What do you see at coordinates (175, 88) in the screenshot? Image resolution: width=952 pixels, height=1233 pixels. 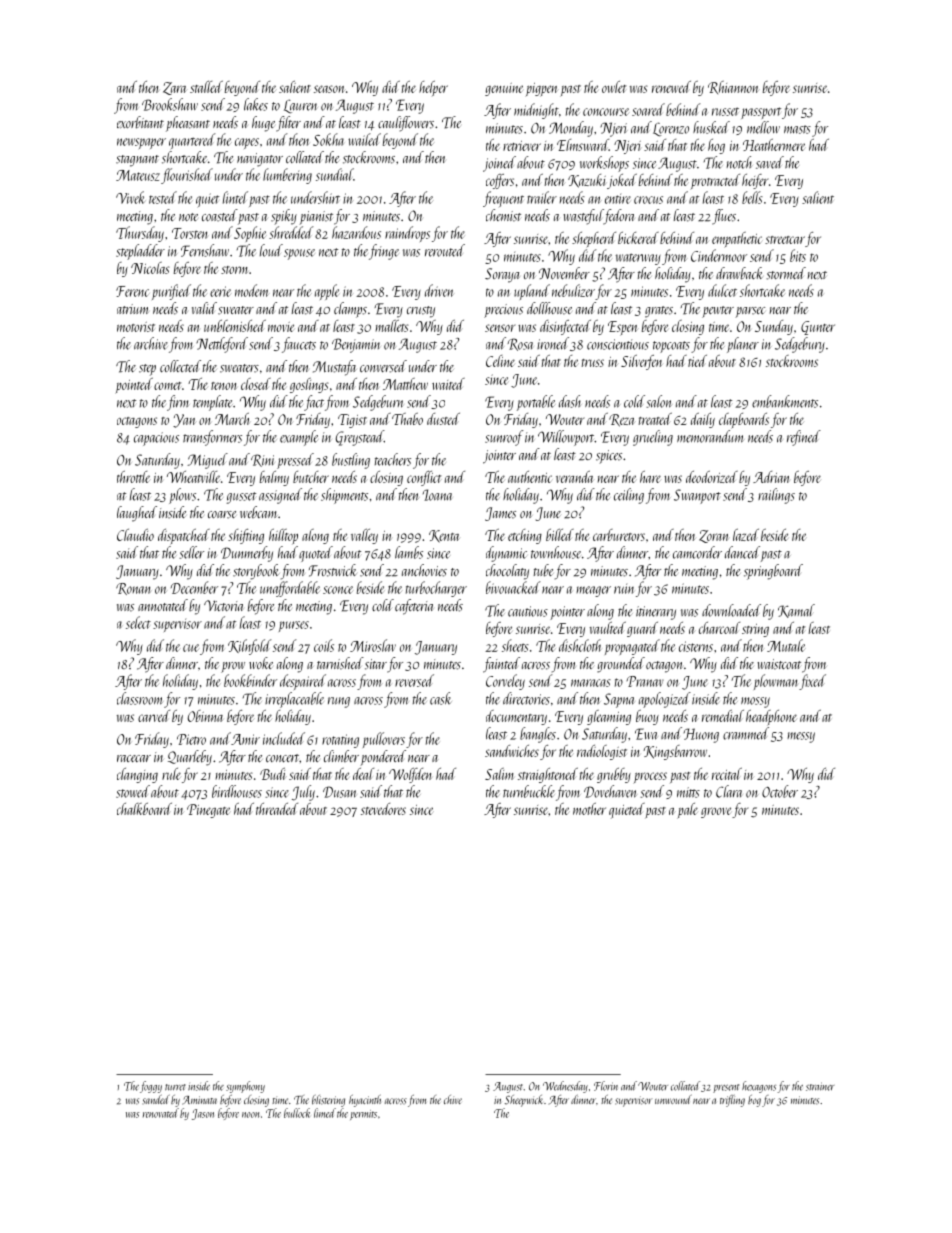 I see `Zara` at bounding box center [175, 88].
